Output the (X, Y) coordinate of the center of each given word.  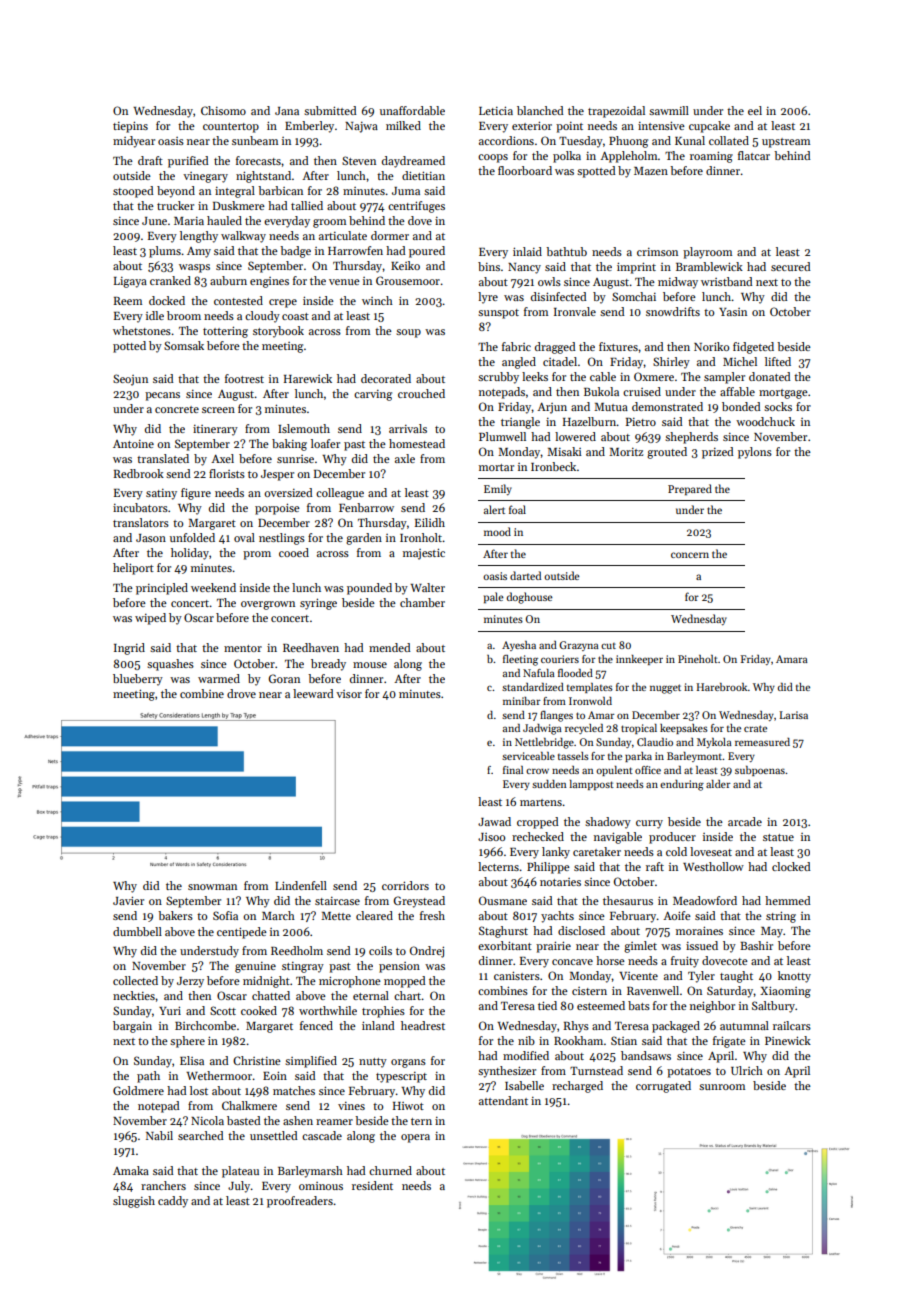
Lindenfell (301, 885)
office (648, 770)
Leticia (496, 110)
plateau (240, 1172)
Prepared (690, 490)
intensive (661, 125)
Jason (151, 538)
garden (364, 539)
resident (372, 1185)
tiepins (130, 127)
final (513, 770)
